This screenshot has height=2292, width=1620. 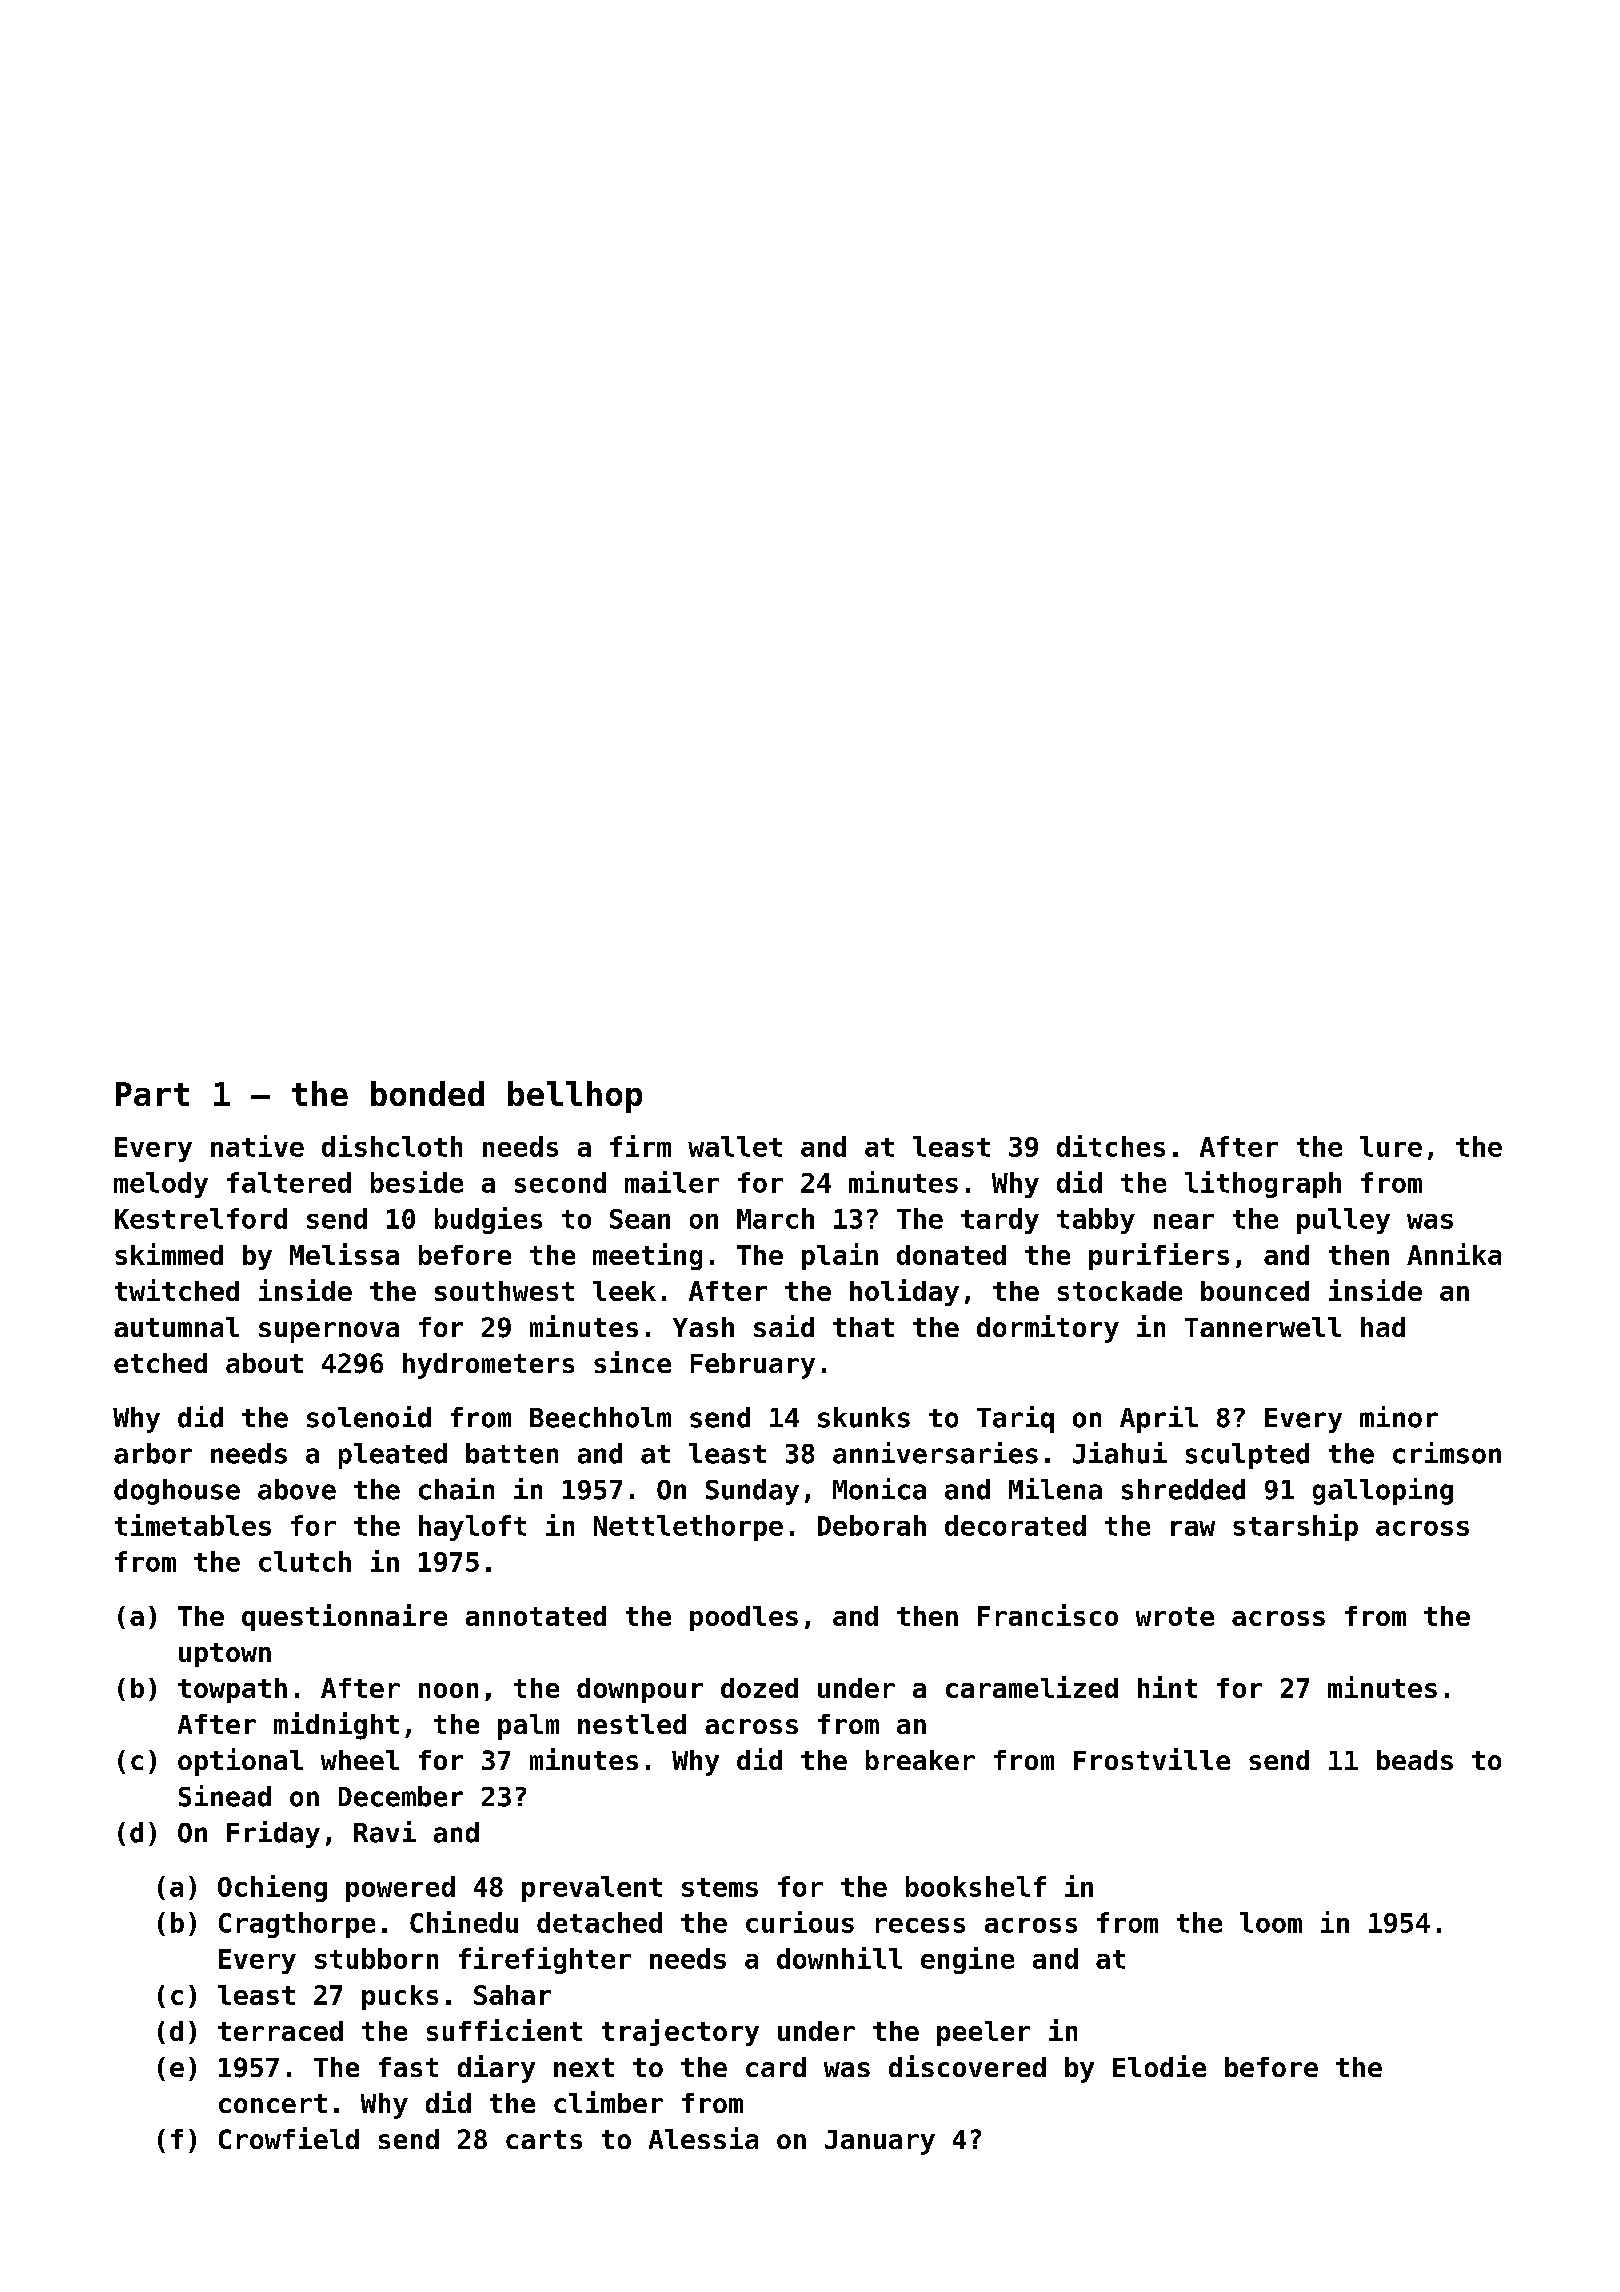 I want to click on Part, so click(x=152, y=1094).
